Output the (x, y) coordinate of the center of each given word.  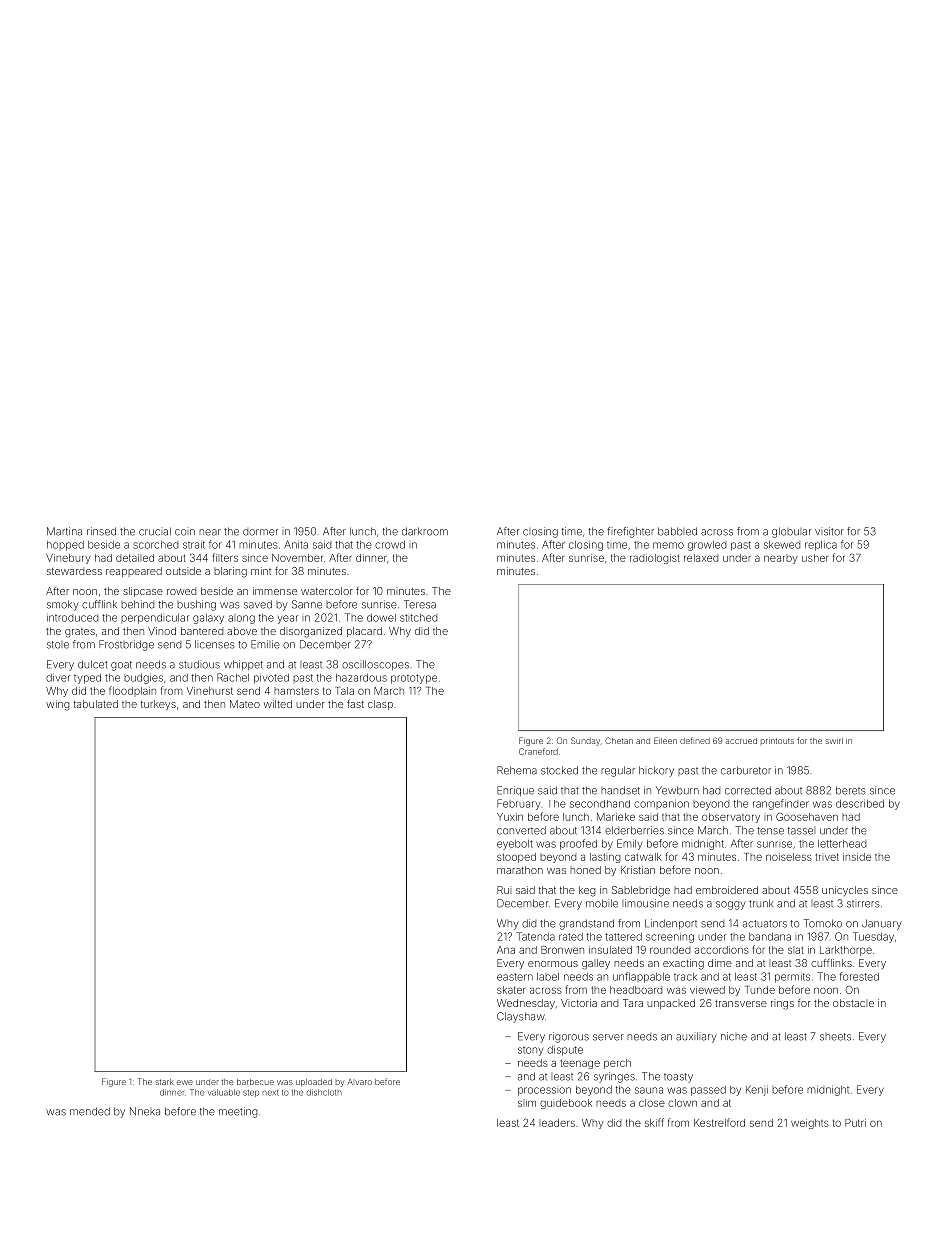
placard (364, 632)
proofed (578, 844)
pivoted (271, 679)
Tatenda (535, 936)
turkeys (158, 705)
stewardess (74, 571)
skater (511, 990)
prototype (414, 679)
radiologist (655, 559)
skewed (782, 545)
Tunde (760, 990)
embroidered (727, 890)
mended (90, 1111)
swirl (834, 741)
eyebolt (515, 845)
